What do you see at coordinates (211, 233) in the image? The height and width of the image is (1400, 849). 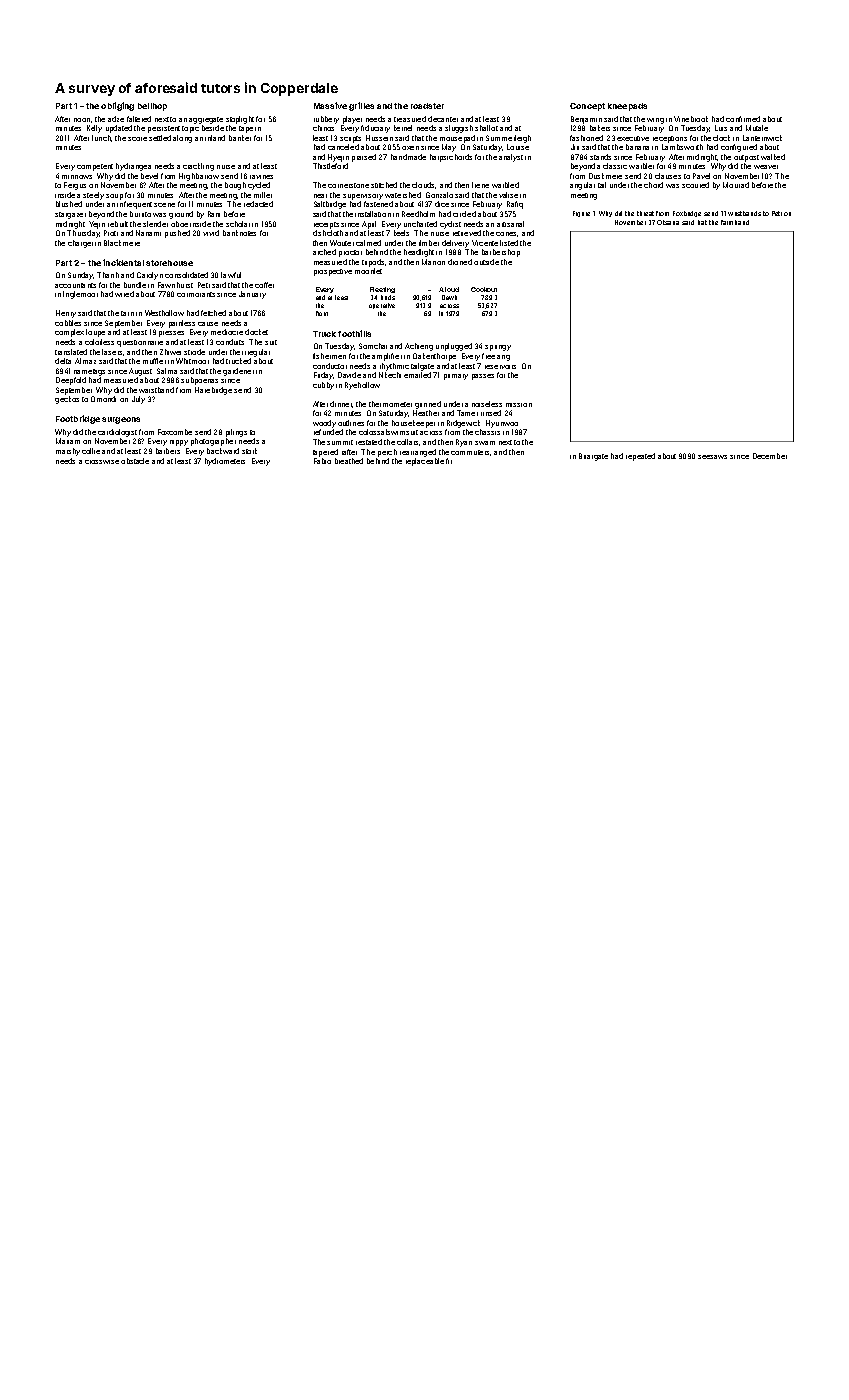 I see `vivid` at bounding box center [211, 233].
